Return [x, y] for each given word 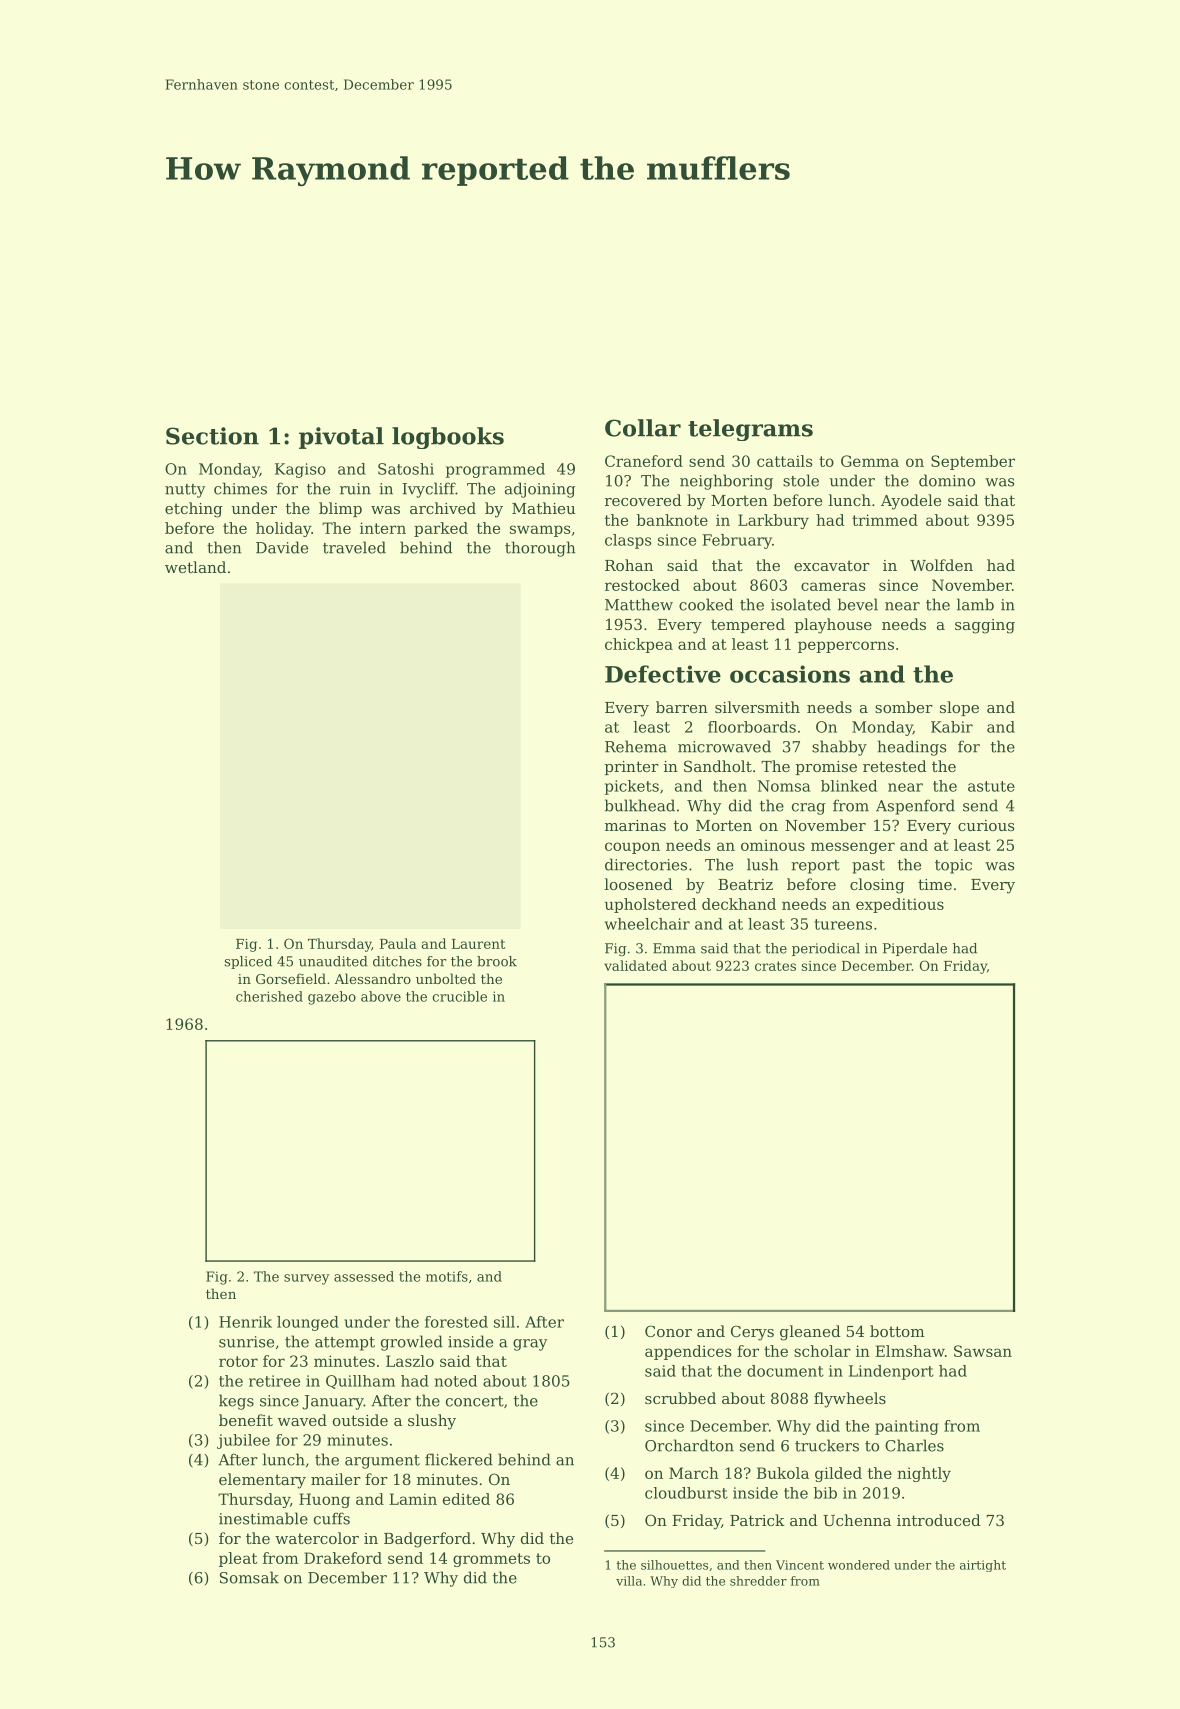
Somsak [249, 1577]
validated [635, 965]
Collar [643, 428]
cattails [784, 461]
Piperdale [915, 949]
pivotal [341, 438]
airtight [983, 1566]
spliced [248, 962]
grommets [491, 1560]
